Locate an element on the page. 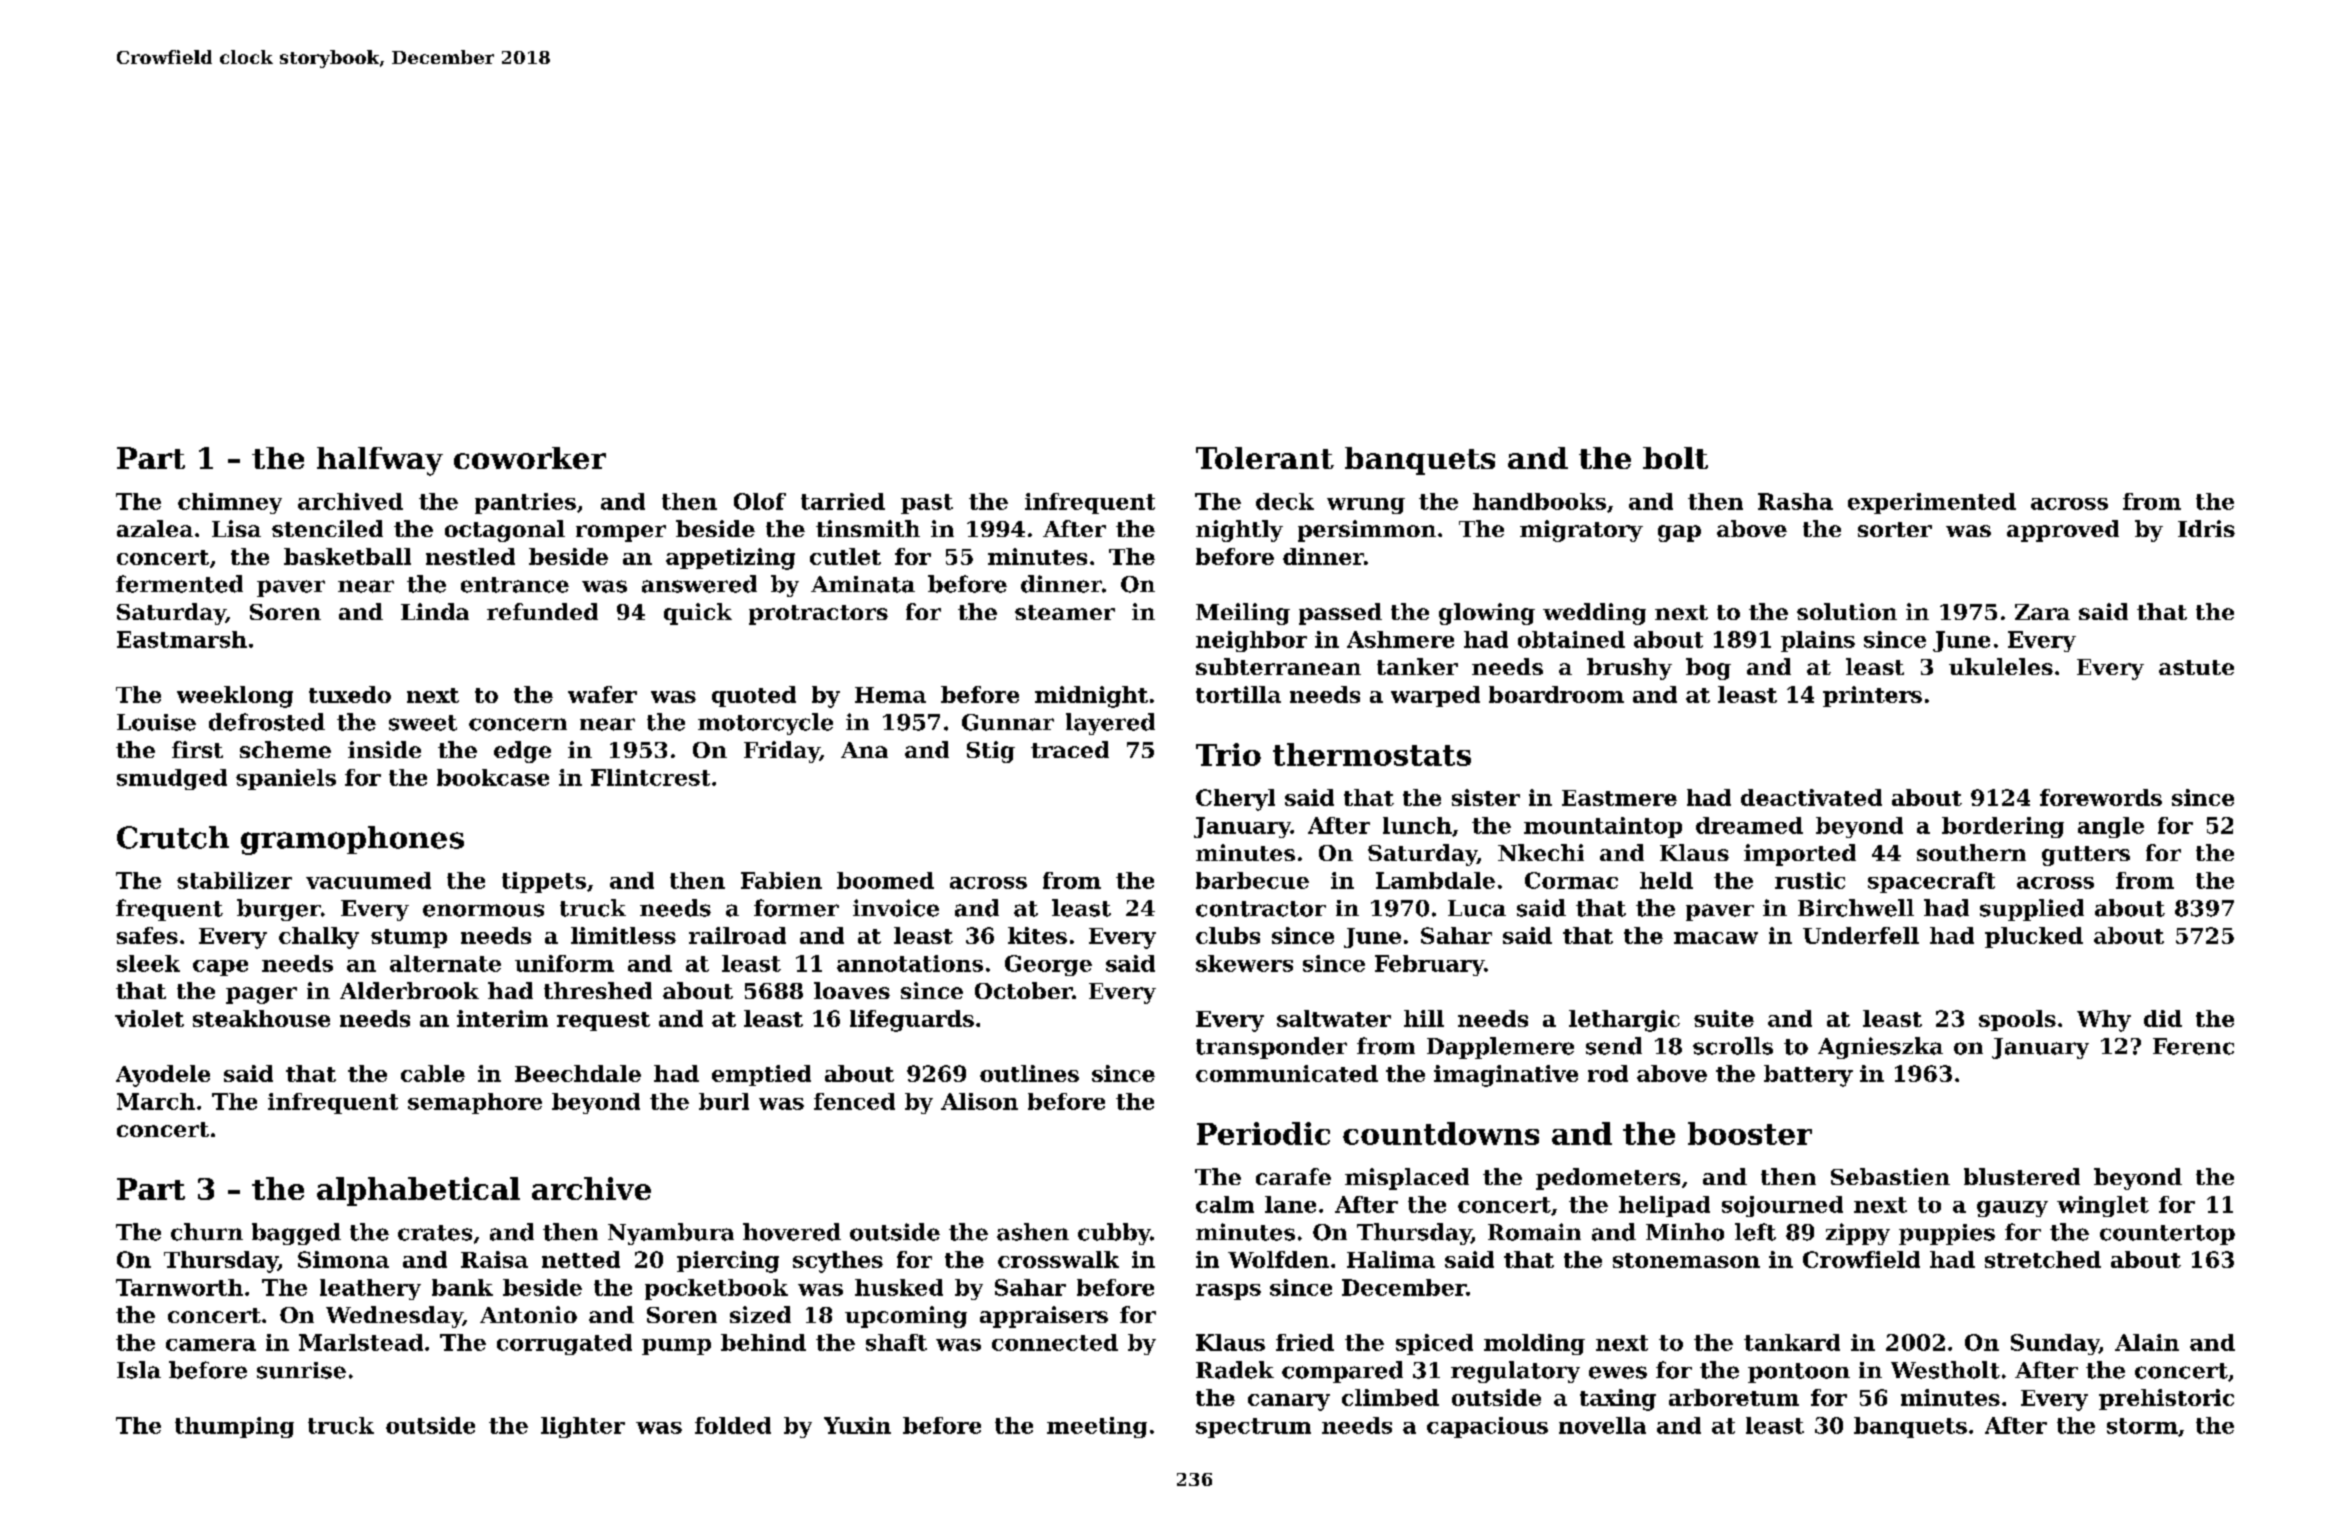 This document has height=1521, width=2351. lighter is located at coordinates (583, 1427).
